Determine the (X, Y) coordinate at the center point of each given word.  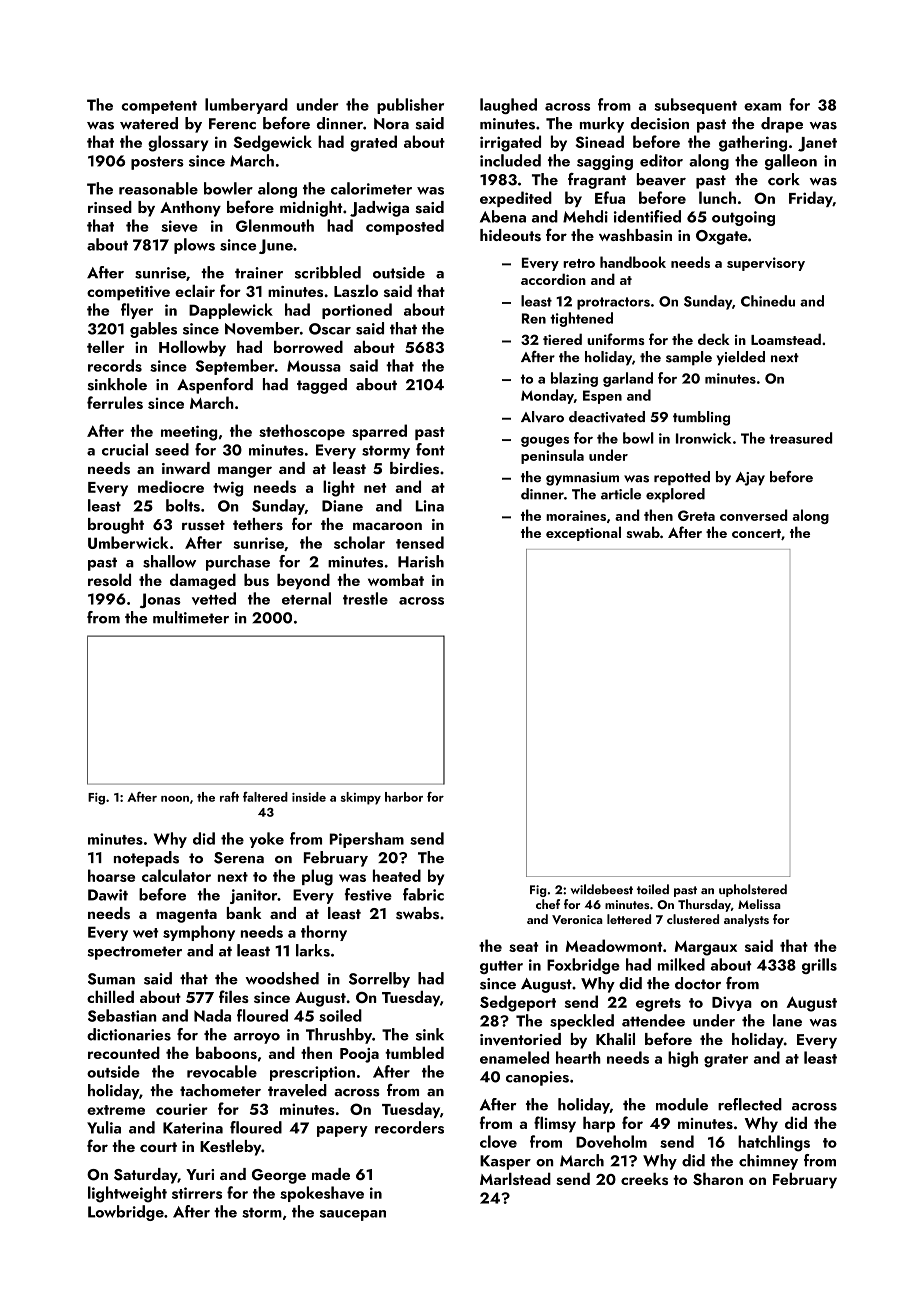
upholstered (753, 890)
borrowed (308, 347)
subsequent (695, 106)
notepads (146, 859)
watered (149, 123)
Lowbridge (126, 1213)
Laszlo (356, 291)
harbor (404, 797)
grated (373, 143)
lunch (717, 197)
